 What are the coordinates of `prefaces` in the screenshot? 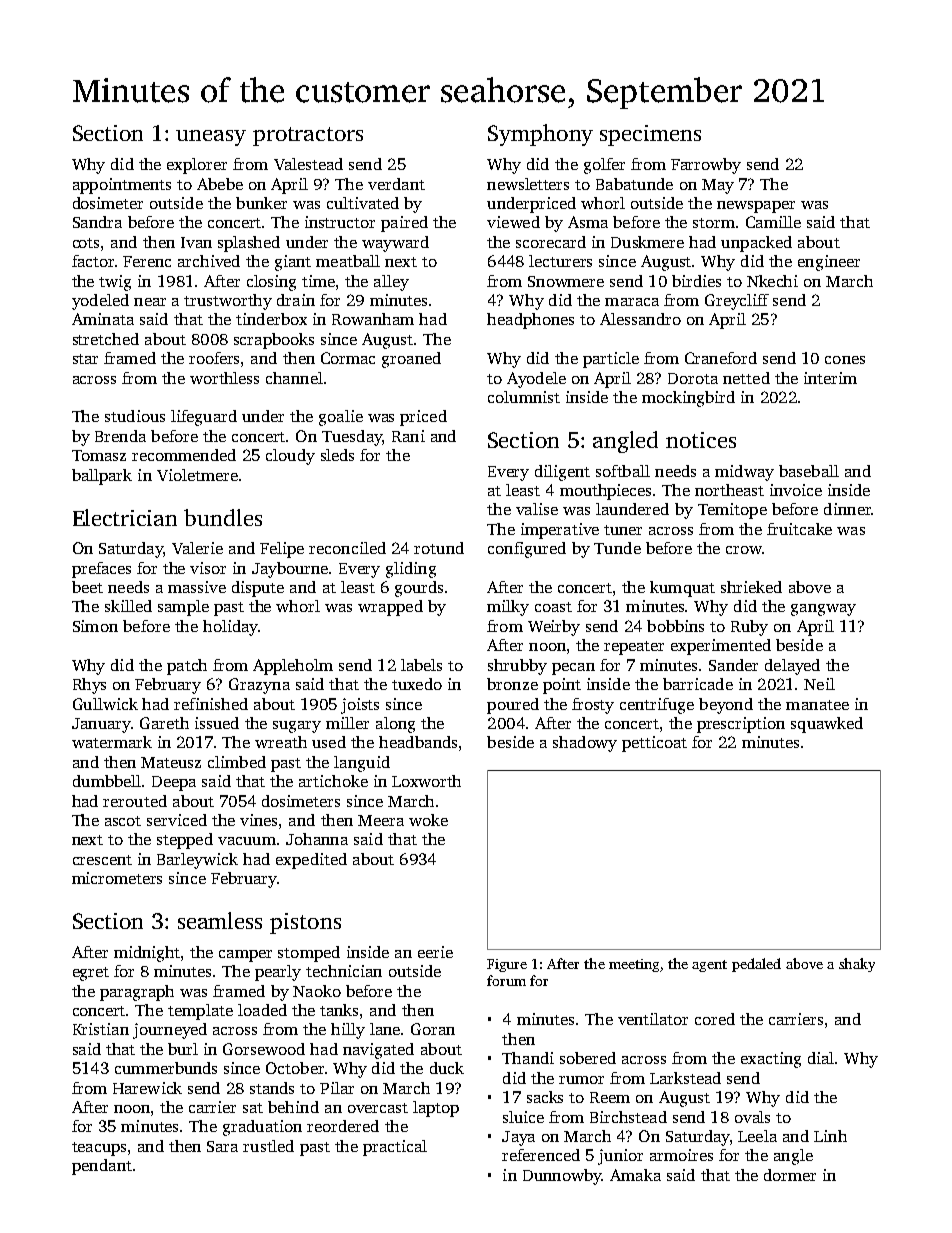 It's located at (101, 570).
